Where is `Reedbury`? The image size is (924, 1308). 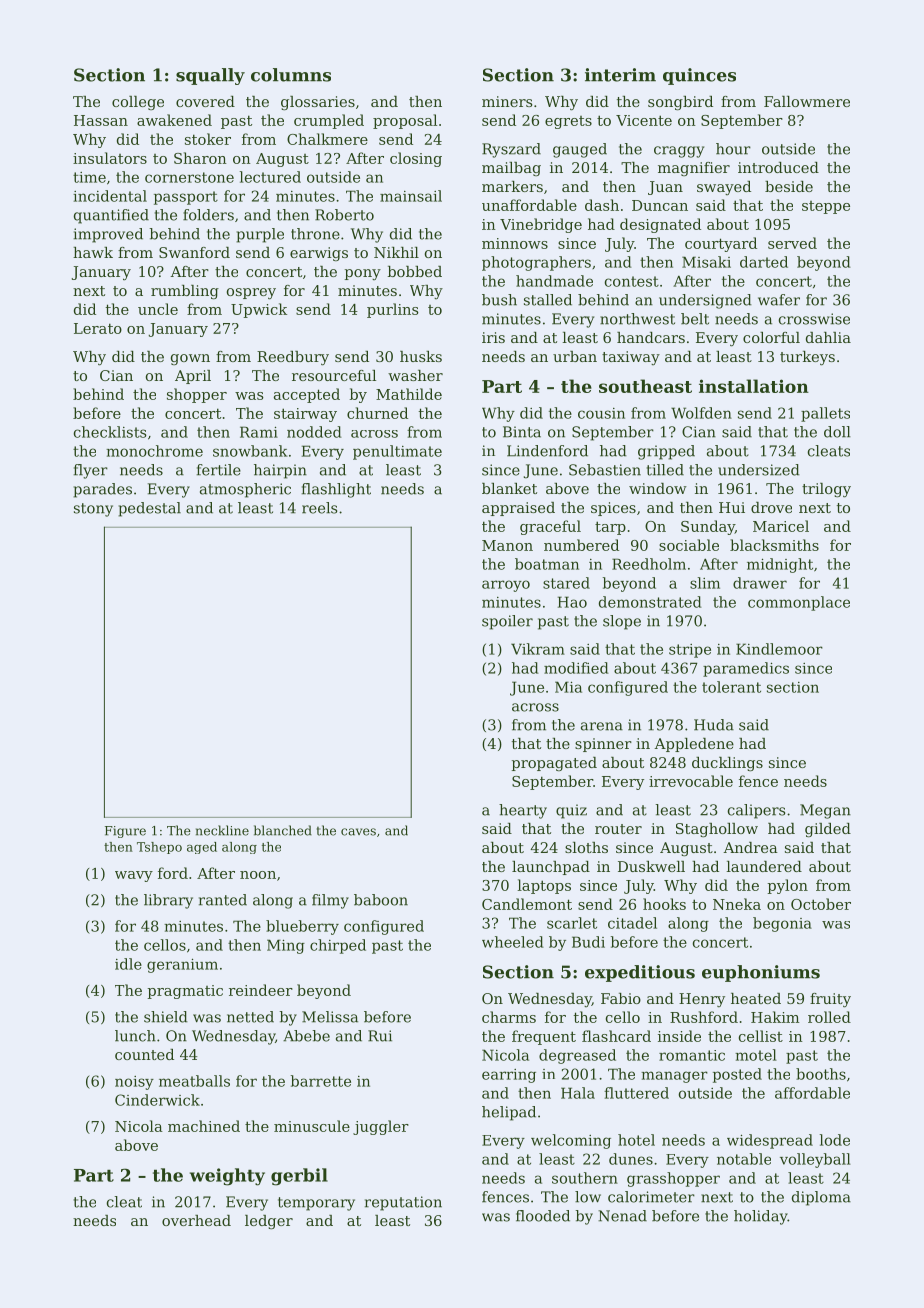
Reedbury is located at coordinates (293, 358).
